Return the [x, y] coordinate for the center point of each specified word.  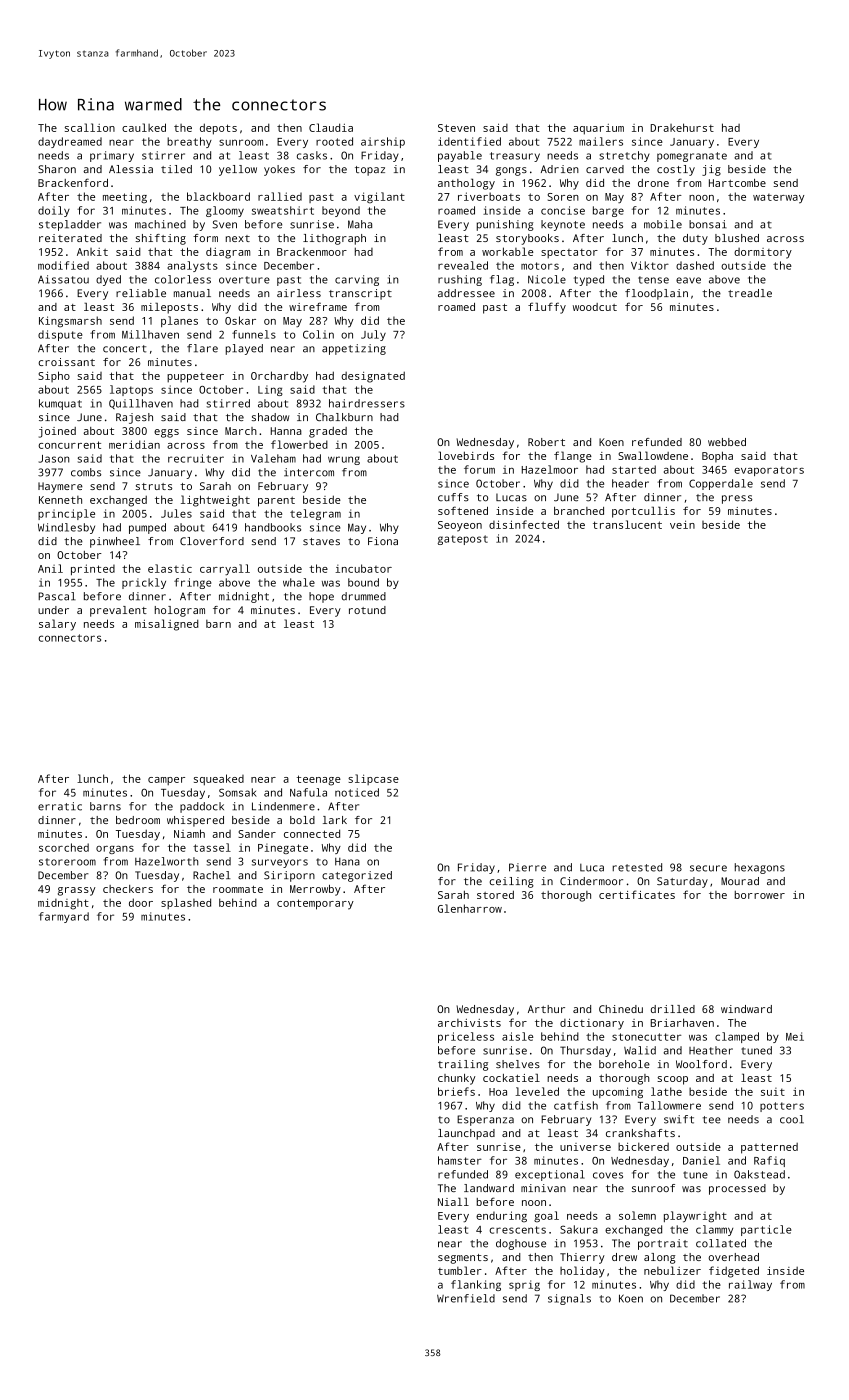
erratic [60, 806]
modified [63, 265]
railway [750, 1285]
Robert [546, 442]
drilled [673, 1009]
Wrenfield [466, 1298]
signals [569, 1299]
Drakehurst [682, 127]
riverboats [489, 196]
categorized [357, 876]
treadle [750, 293]
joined [57, 432]
